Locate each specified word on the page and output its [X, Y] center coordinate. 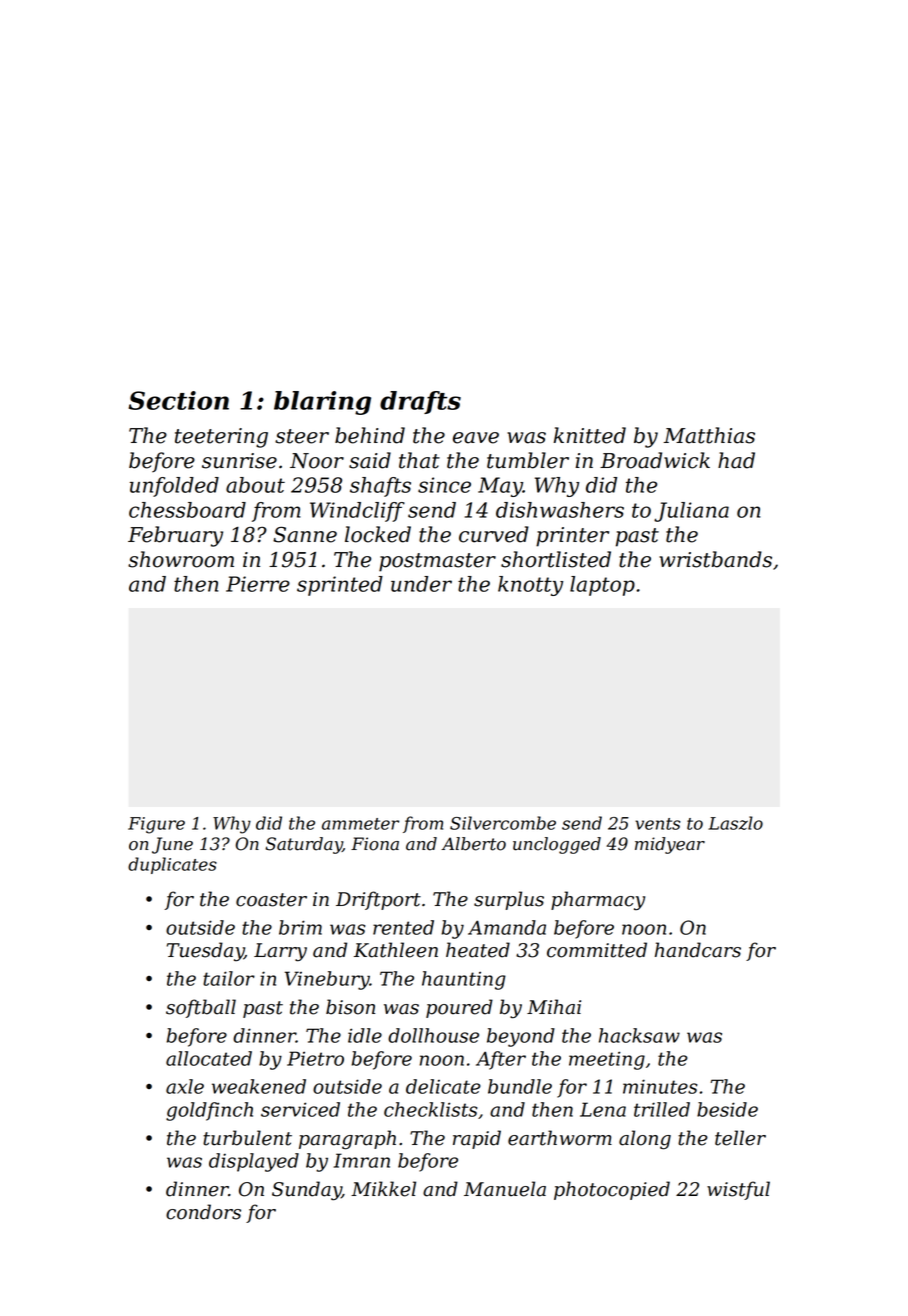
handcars [698, 950]
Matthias [709, 435]
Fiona [375, 844]
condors [203, 1212]
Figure [156, 825]
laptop [602, 586]
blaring [322, 403]
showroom [181, 559]
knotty [530, 586]
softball [201, 1008]
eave [476, 438]
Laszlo [735, 823]
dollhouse [433, 1035]
